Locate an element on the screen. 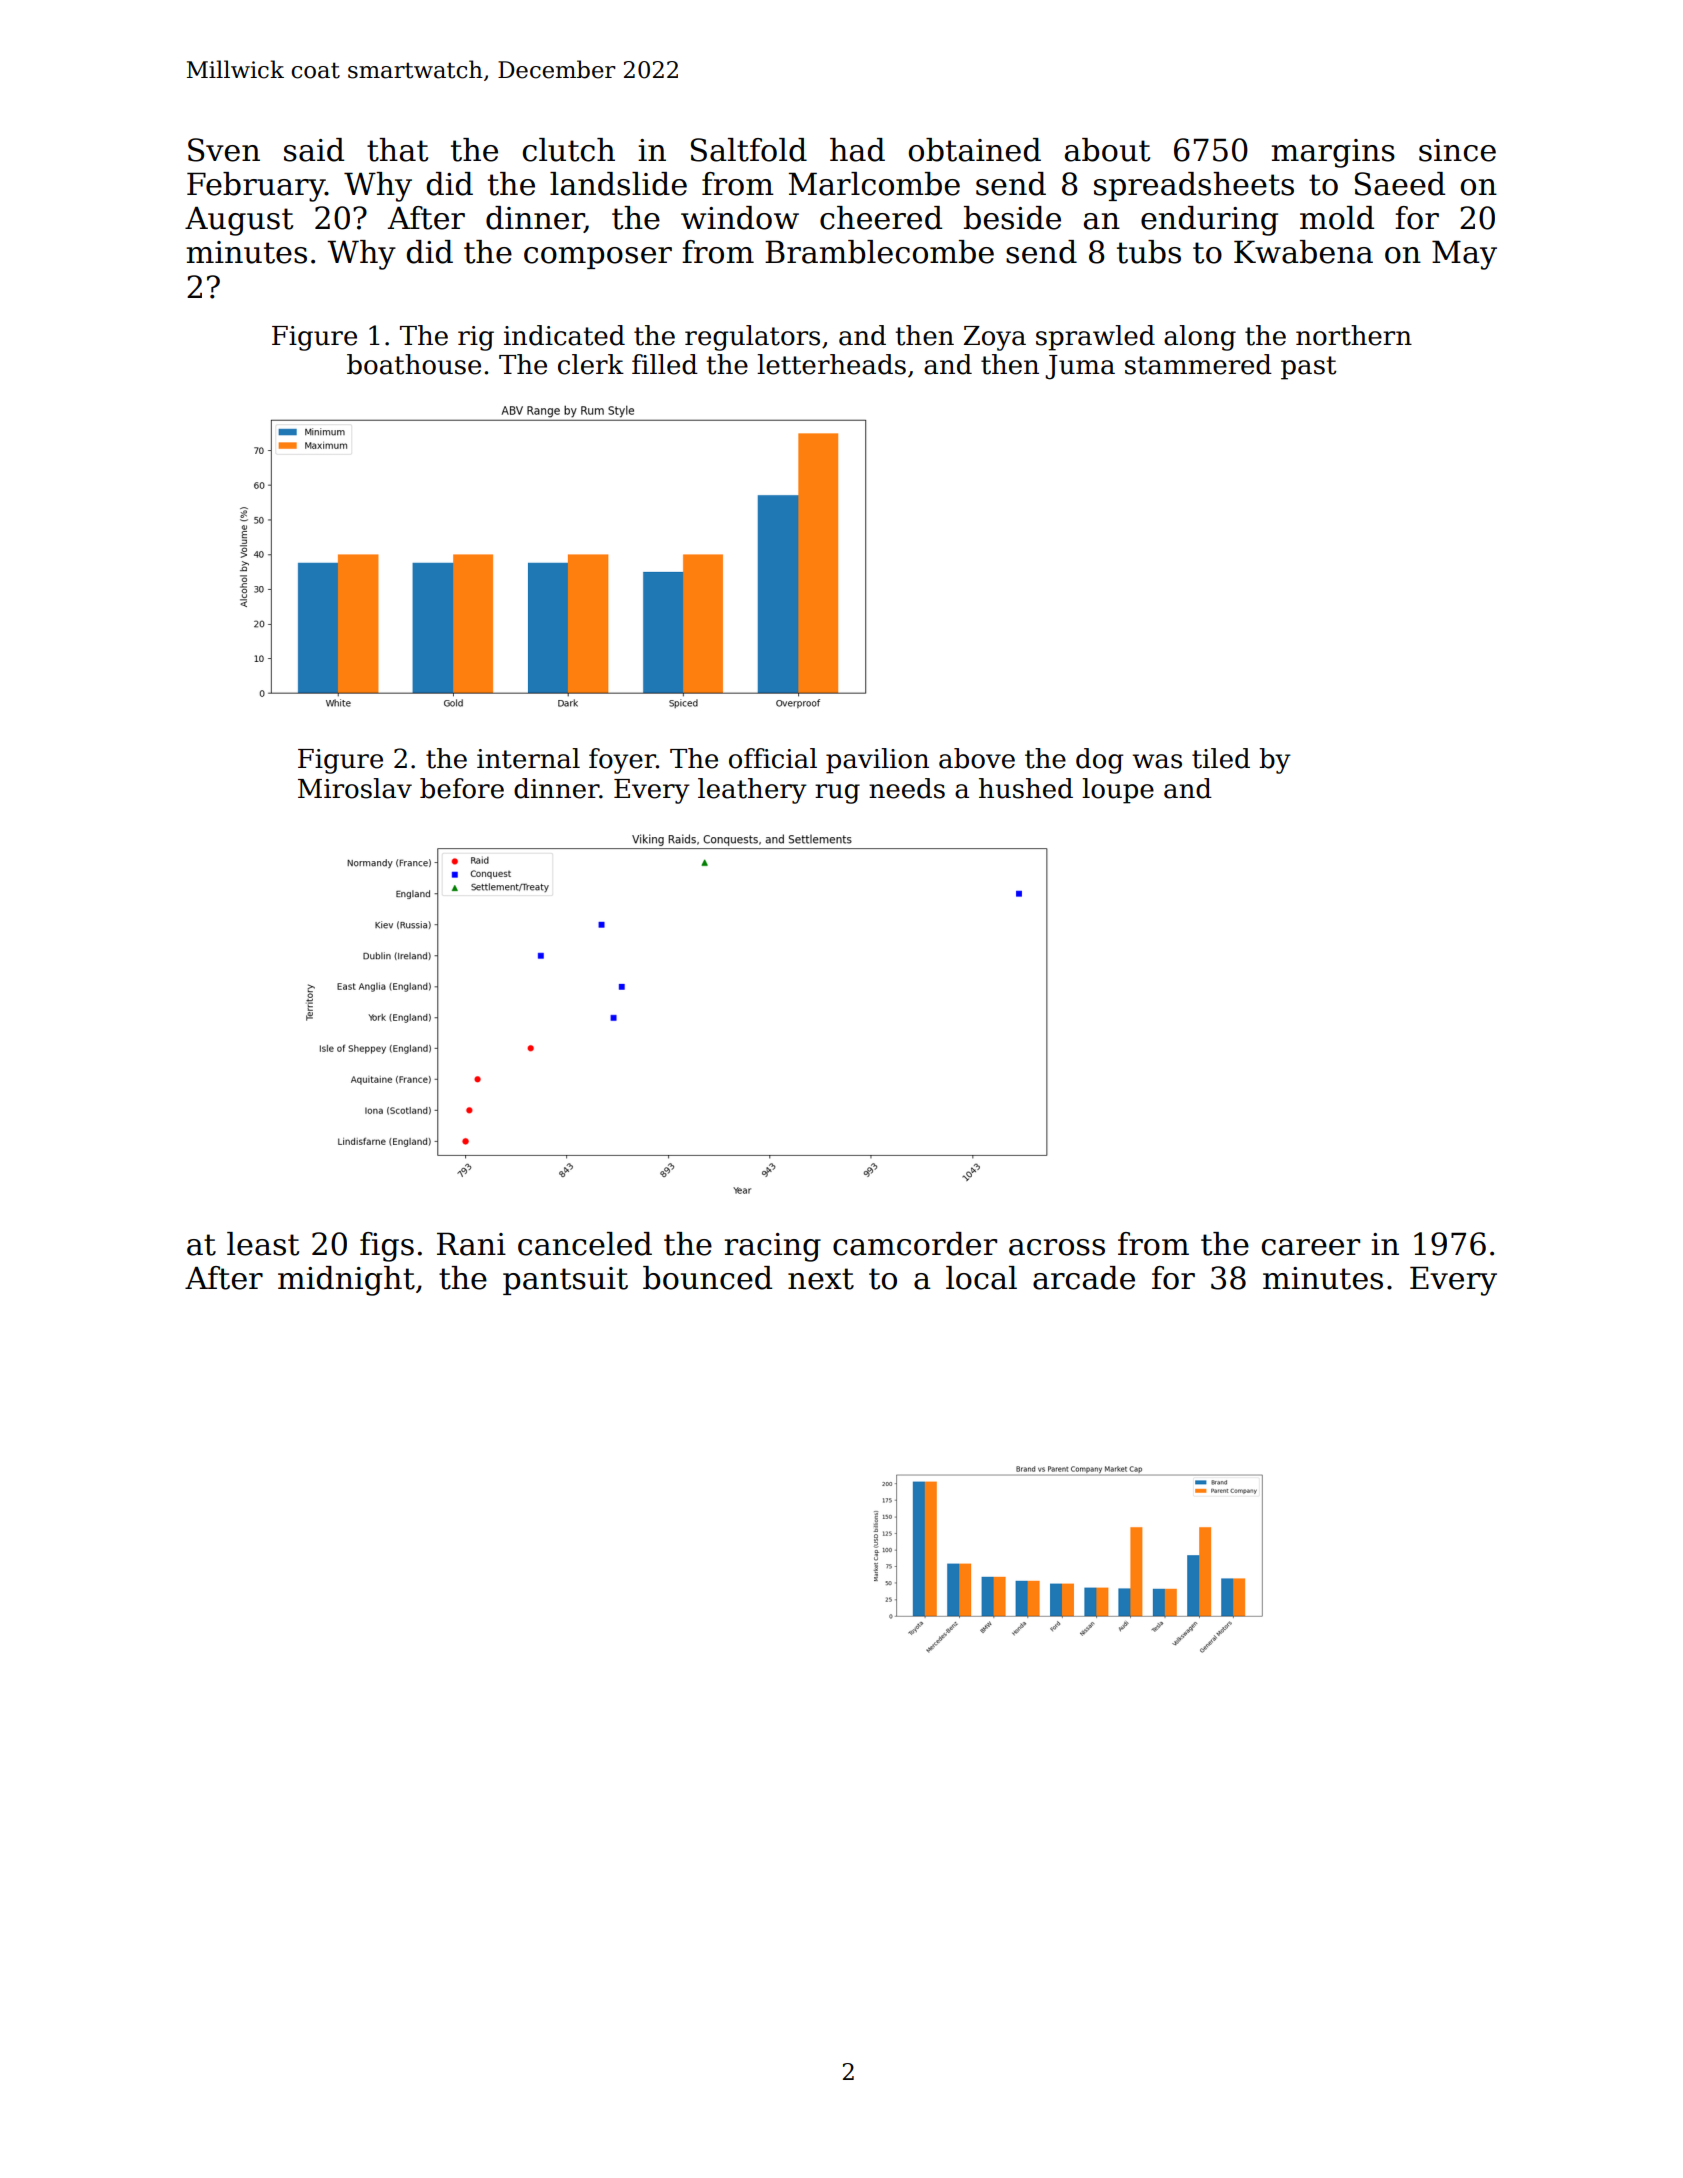 The width and height of the screenshot is (1683, 2178). loupe is located at coordinates (1118, 791).
